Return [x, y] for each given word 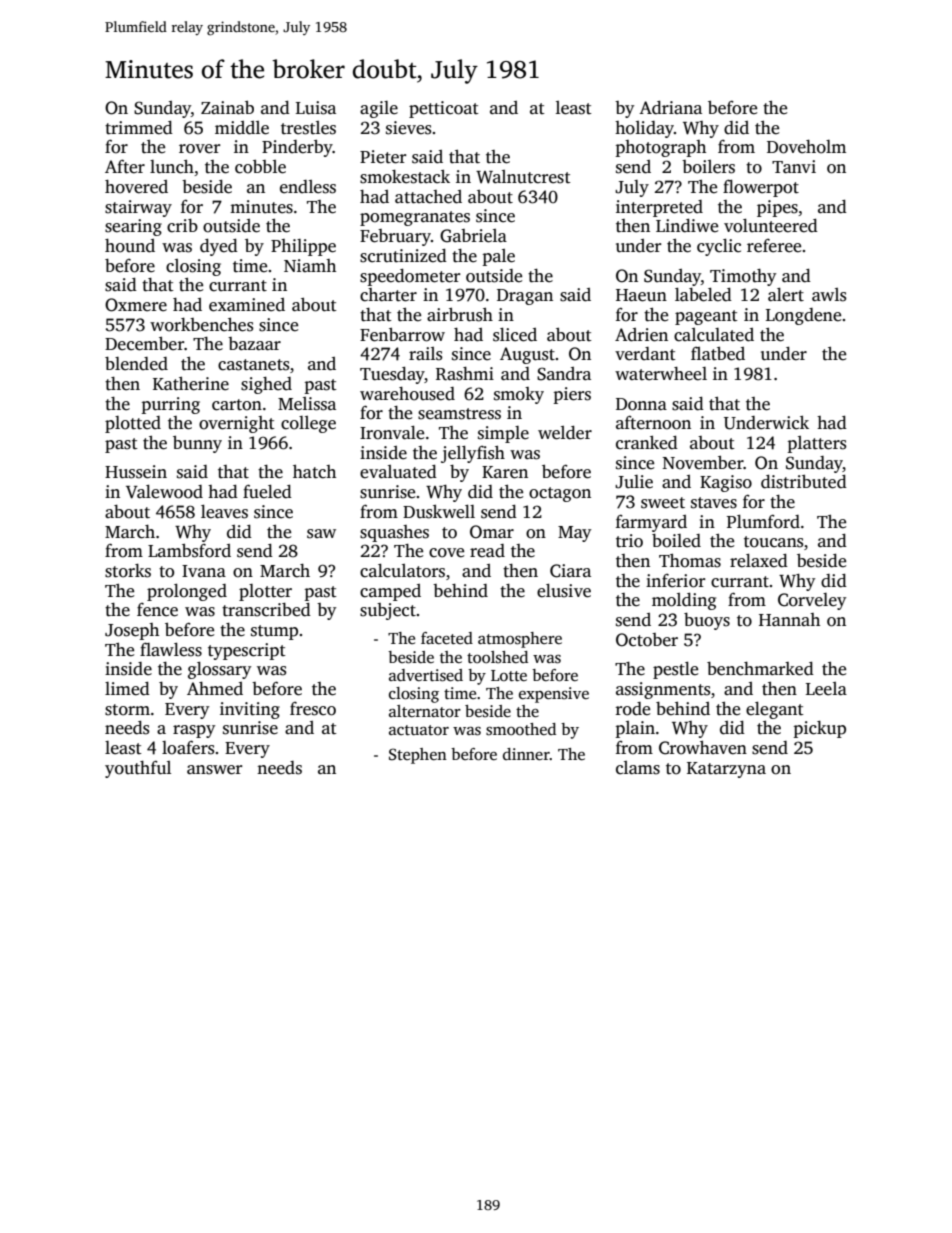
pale [498, 257]
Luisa [316, 108]
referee [774, 246]
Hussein [136, 472]
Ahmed [215, 689]
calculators [402, 571]
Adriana [670, 108]
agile [379, 109]
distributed [804, 482]
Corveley [812, 601]
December [144, 344]
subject [388, 611]
